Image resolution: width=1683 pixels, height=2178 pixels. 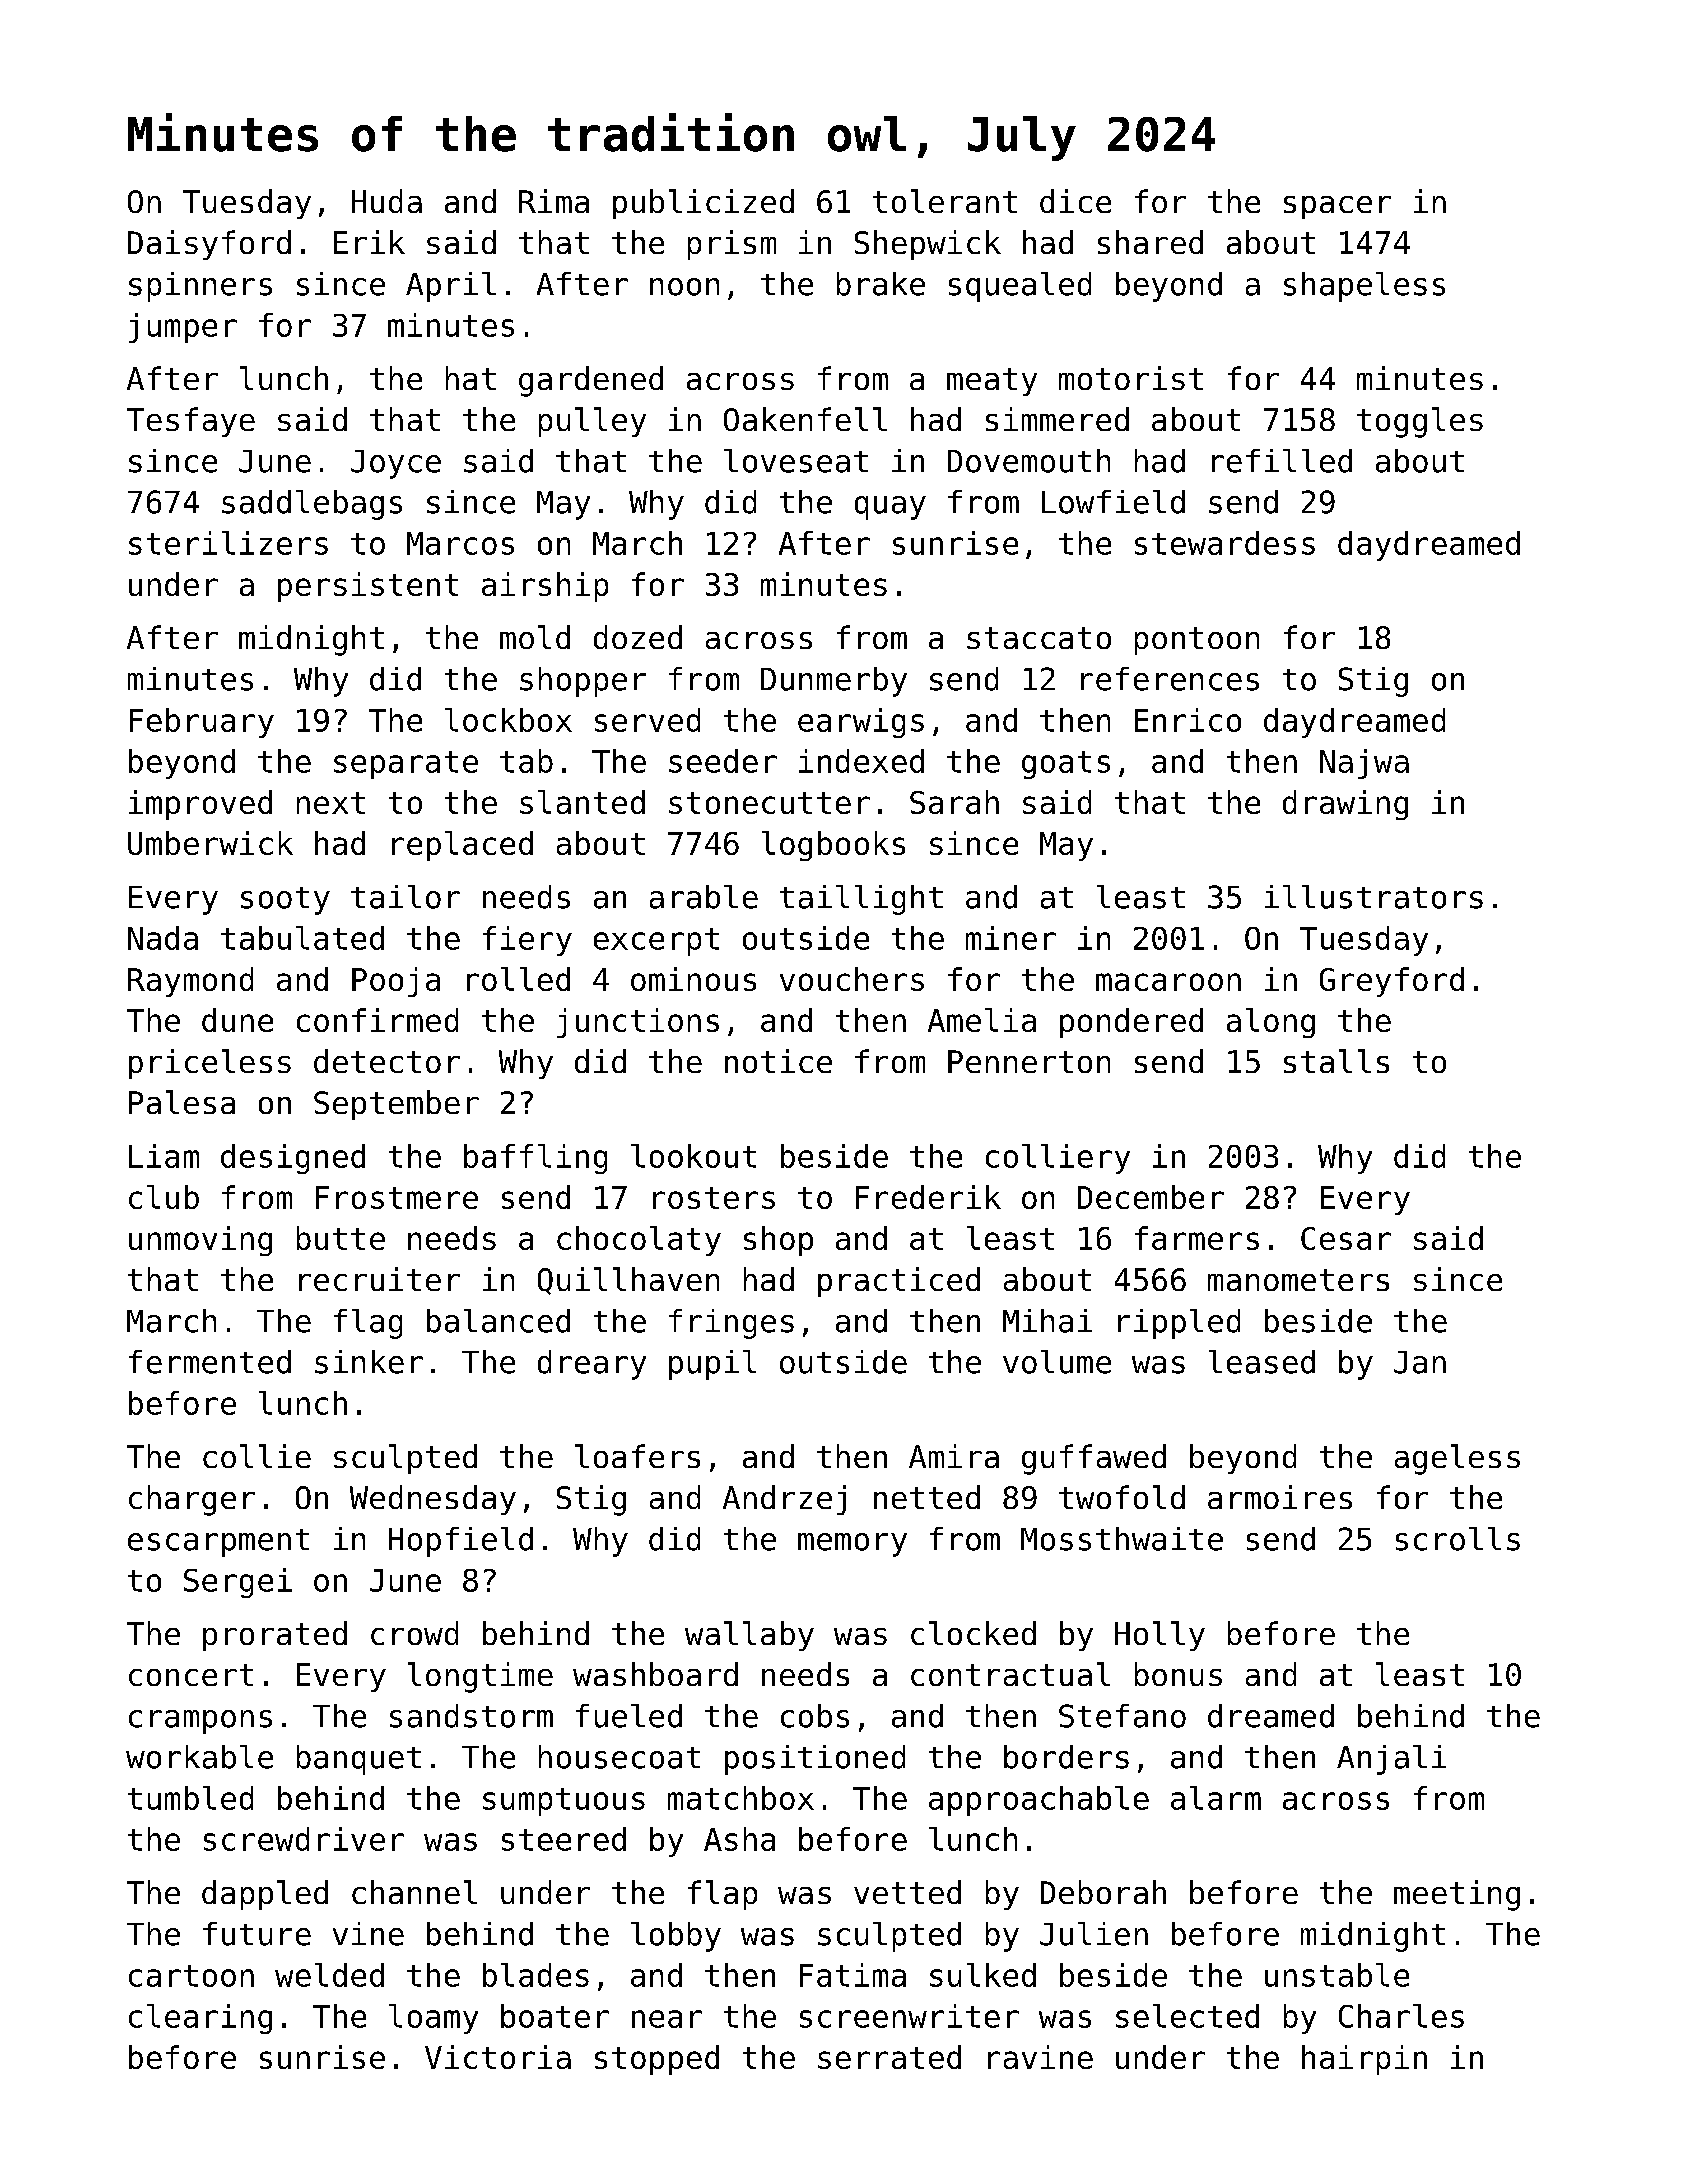 What do you see at coordinates (1151, 1197) in the screenshot?
I see `December` at bounding box center [1151, 1197].
